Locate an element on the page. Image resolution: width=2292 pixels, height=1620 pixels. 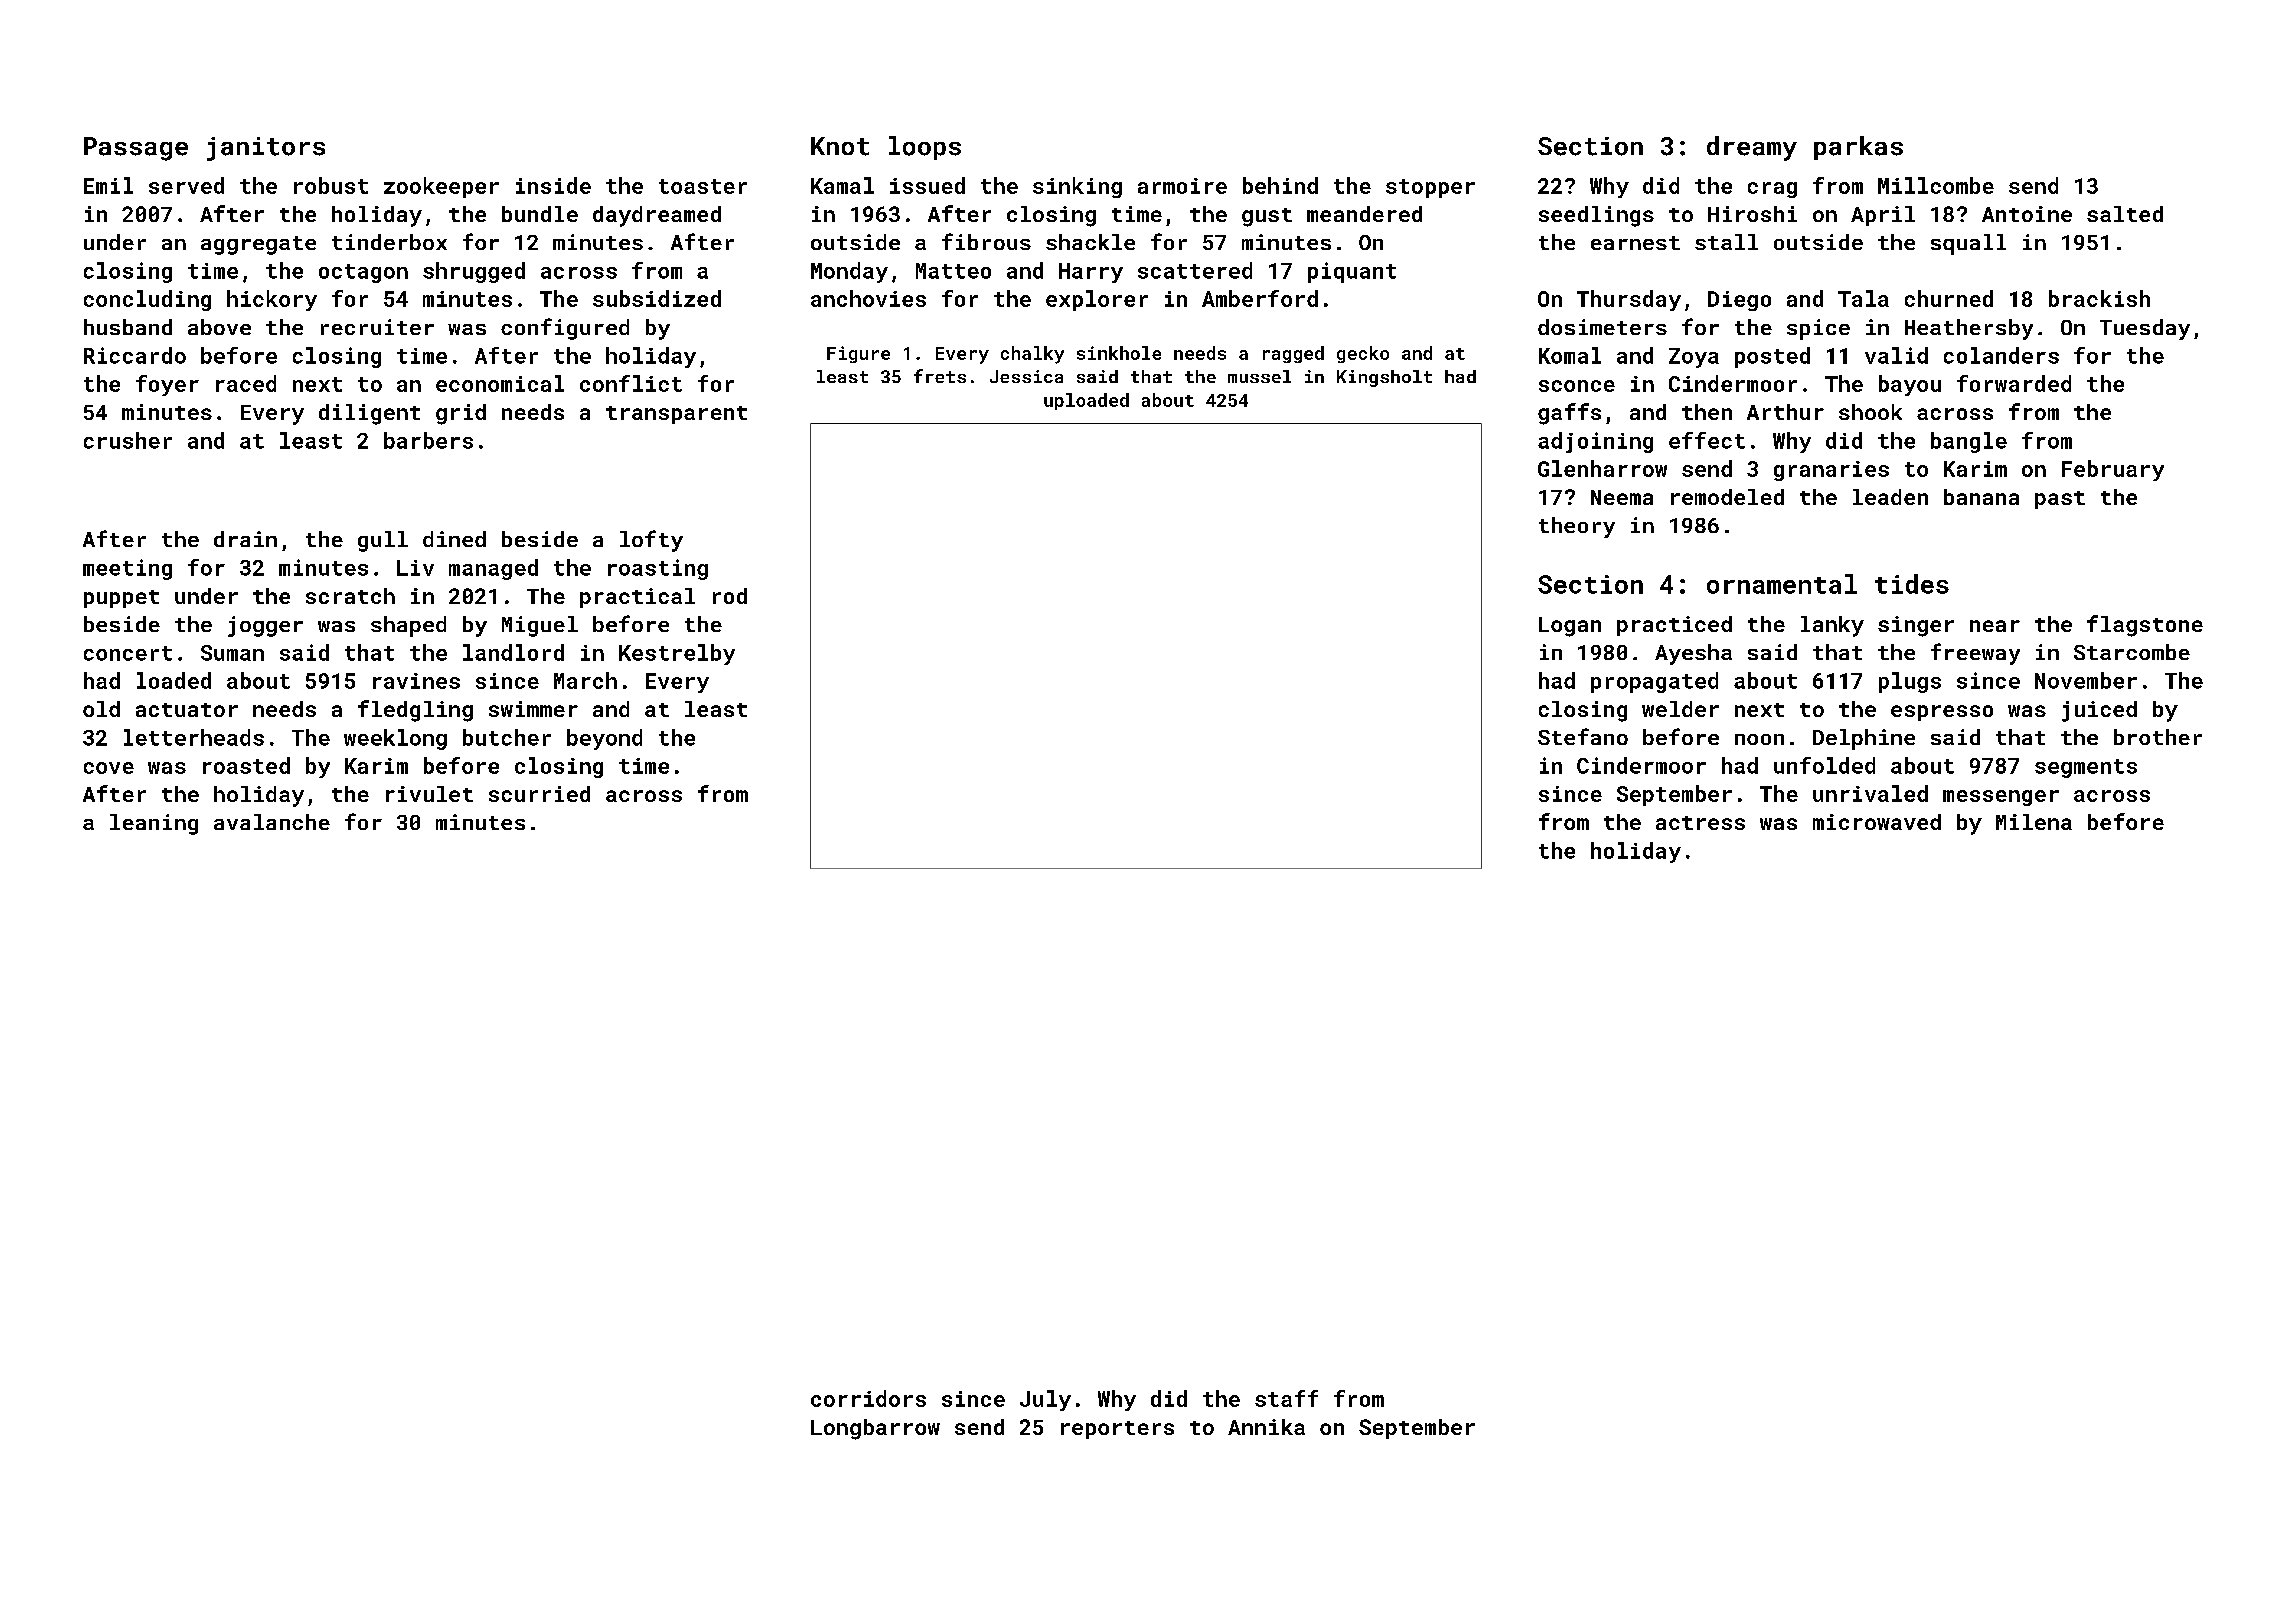
segments is located at coordinates (2086, 768).
